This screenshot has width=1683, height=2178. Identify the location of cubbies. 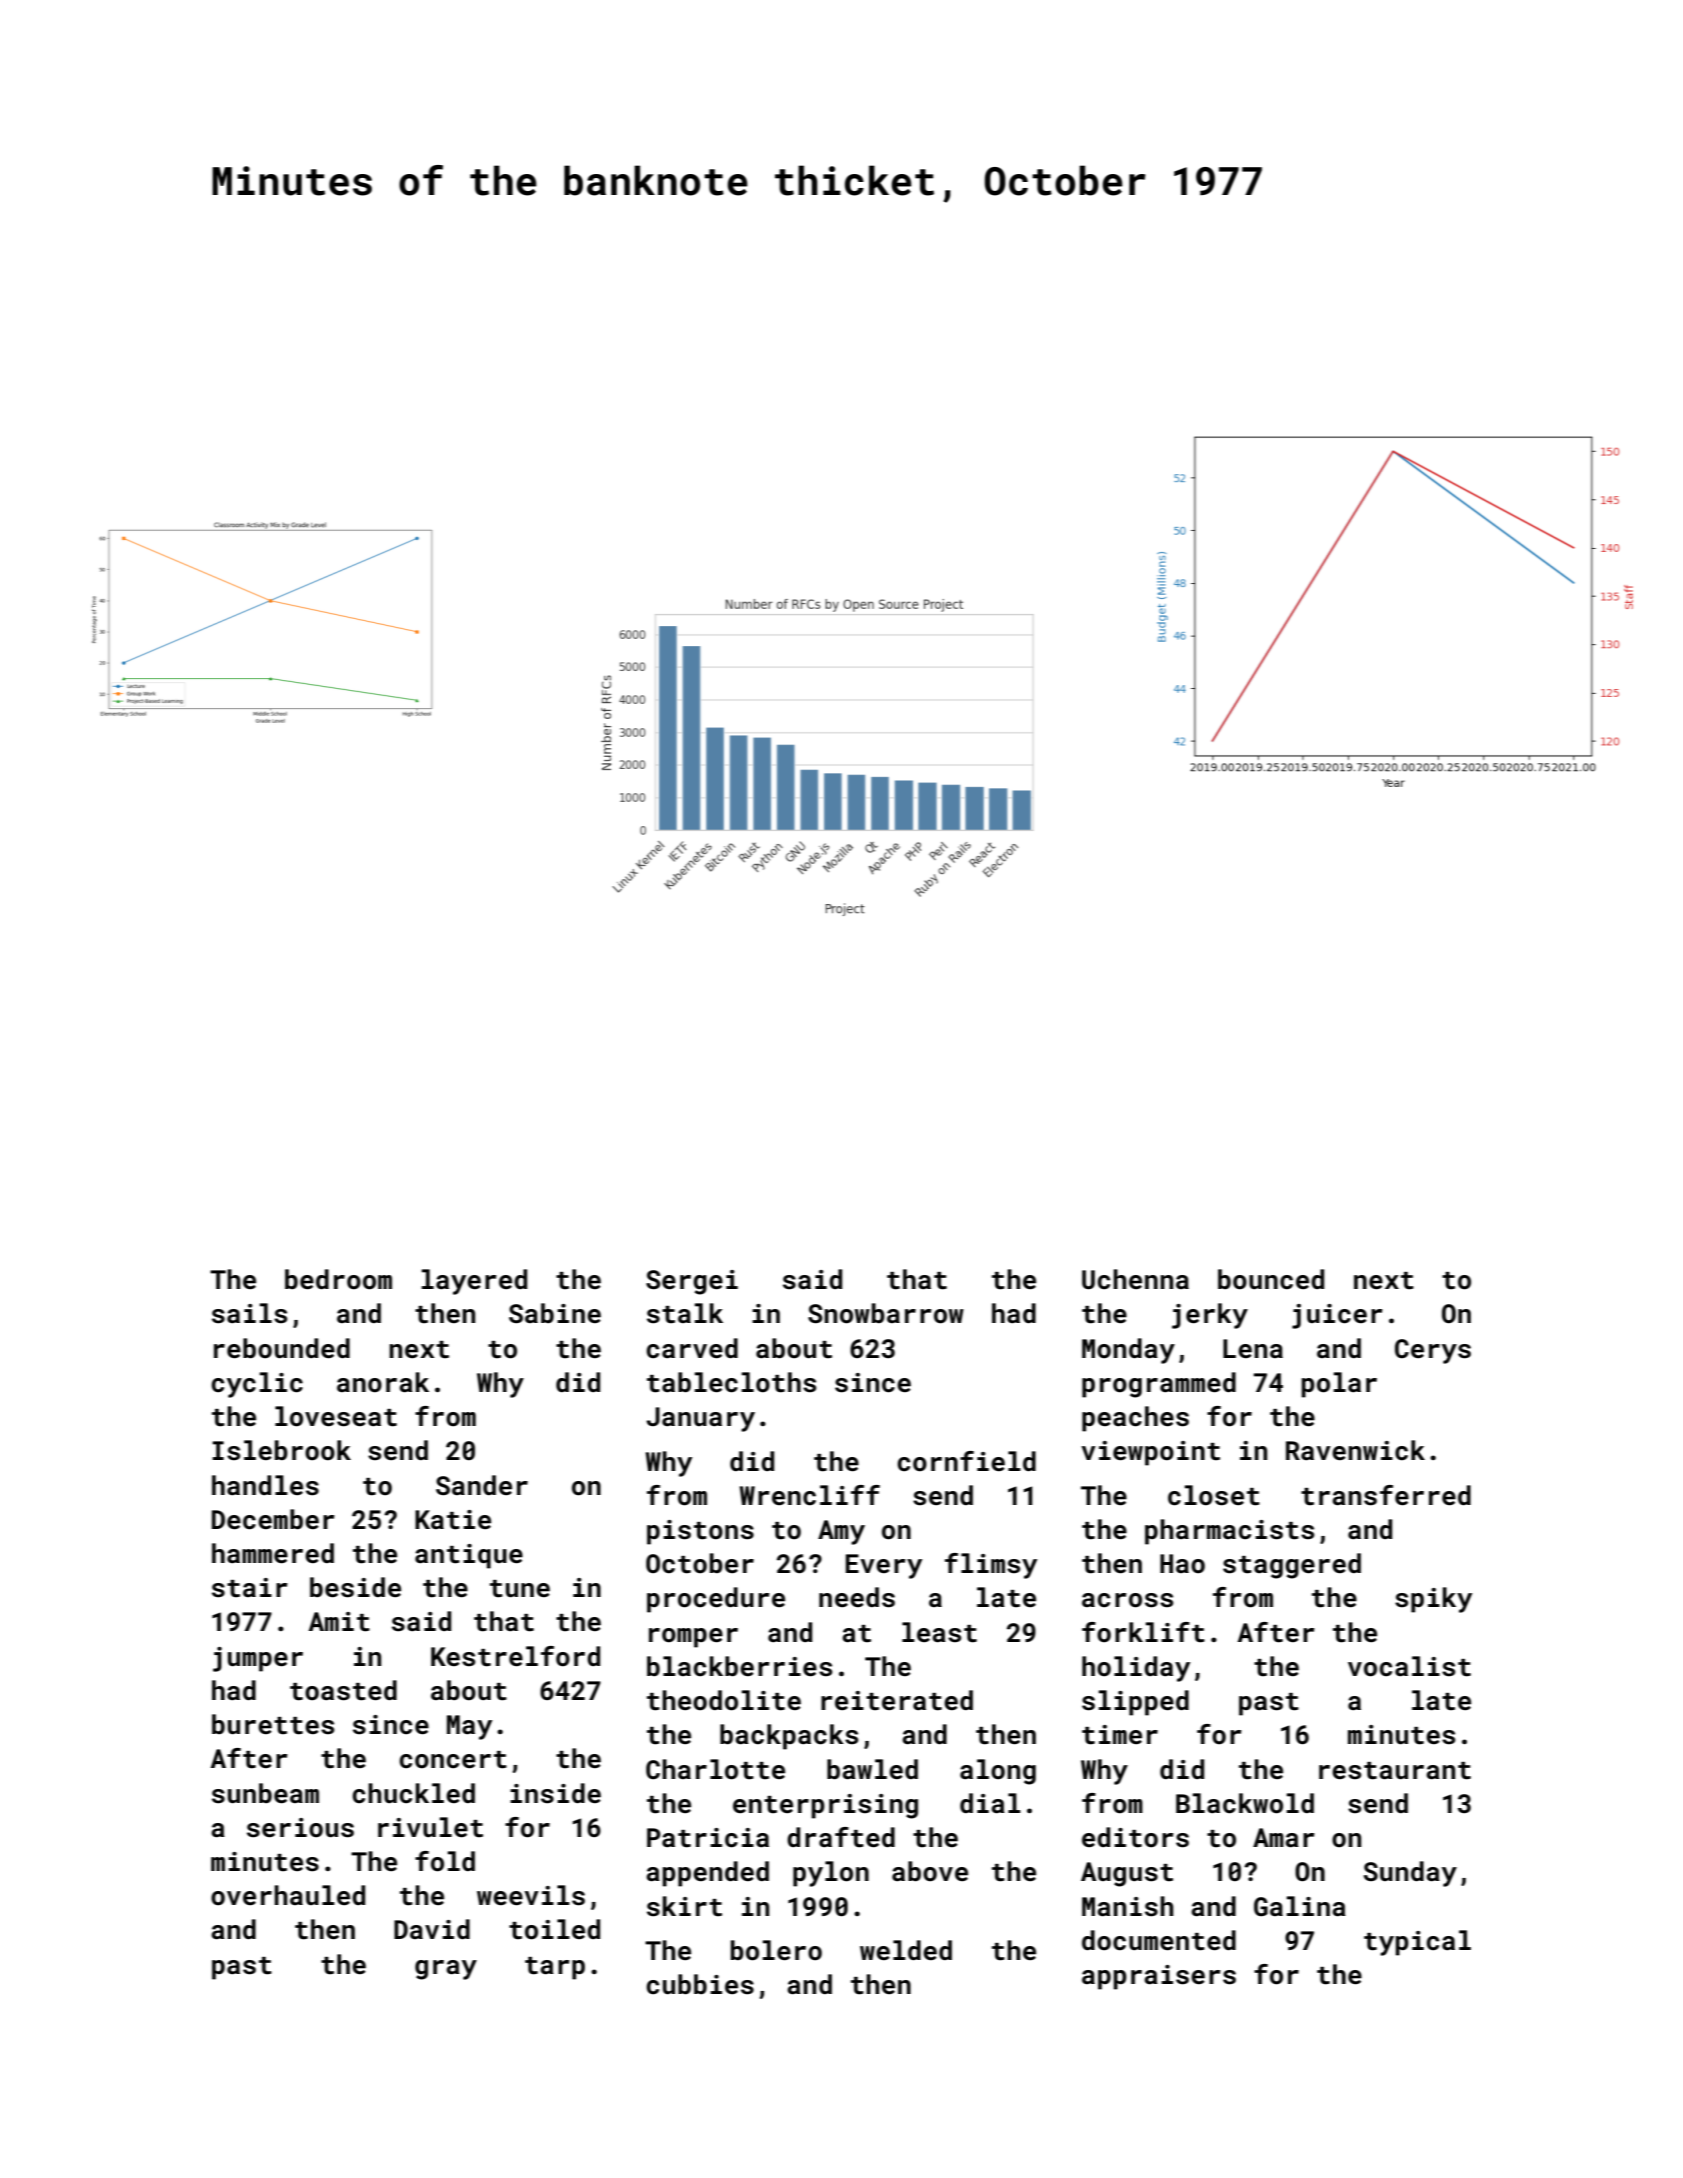
(700, 1984).
